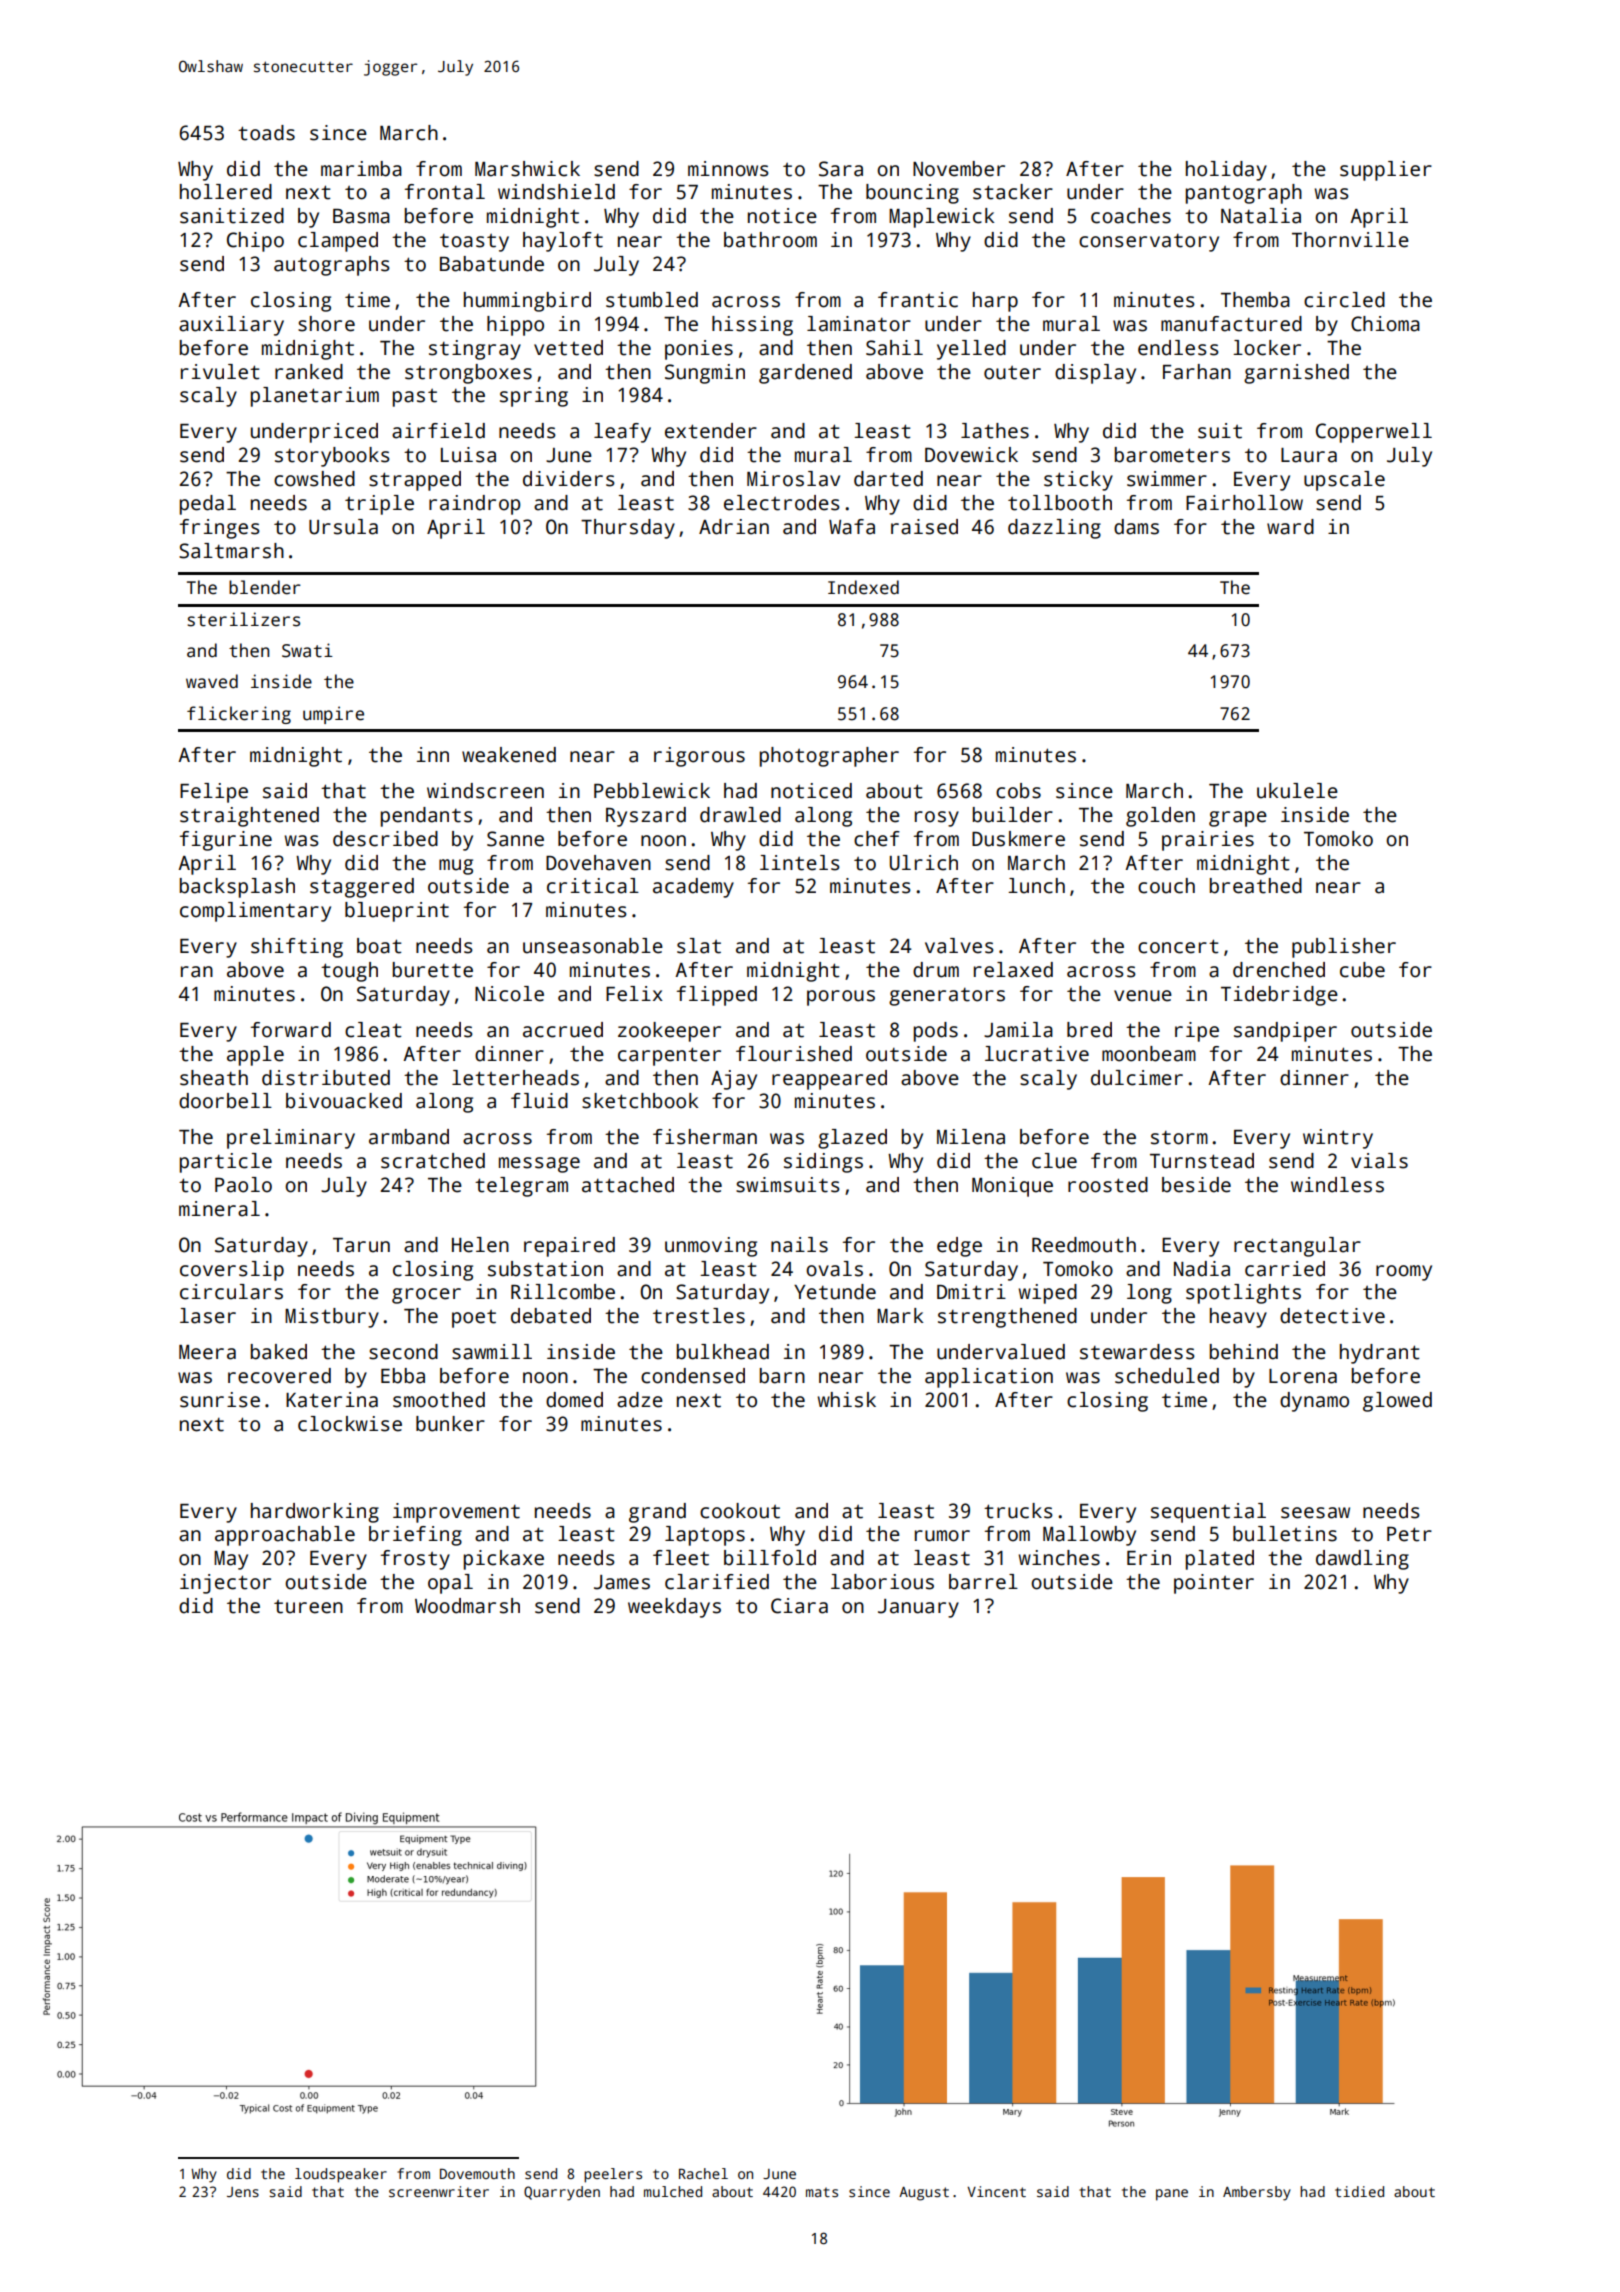  I want to click on waved, so click(212, 681).
